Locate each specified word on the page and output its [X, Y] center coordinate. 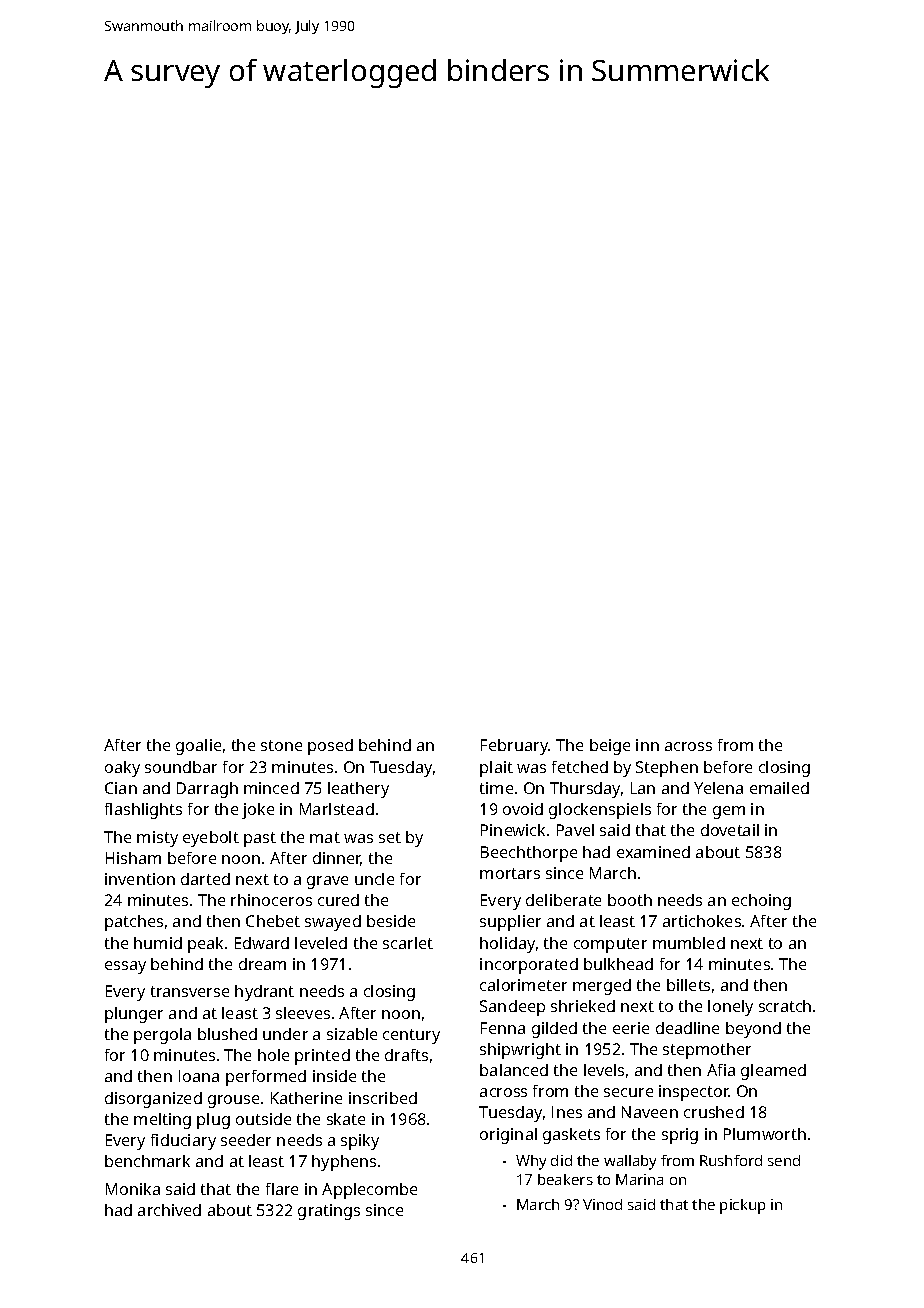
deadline [687, 1028]
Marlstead [337, 809]
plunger [134, 1015]
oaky [122, 769]
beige [610, 747]
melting [162, 1121]
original [508, 1136]
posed [330, 747]
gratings [329, 1212]
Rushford [731, 1160]
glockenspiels [600, 811]
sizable [352, 1034]
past [260, 839]
